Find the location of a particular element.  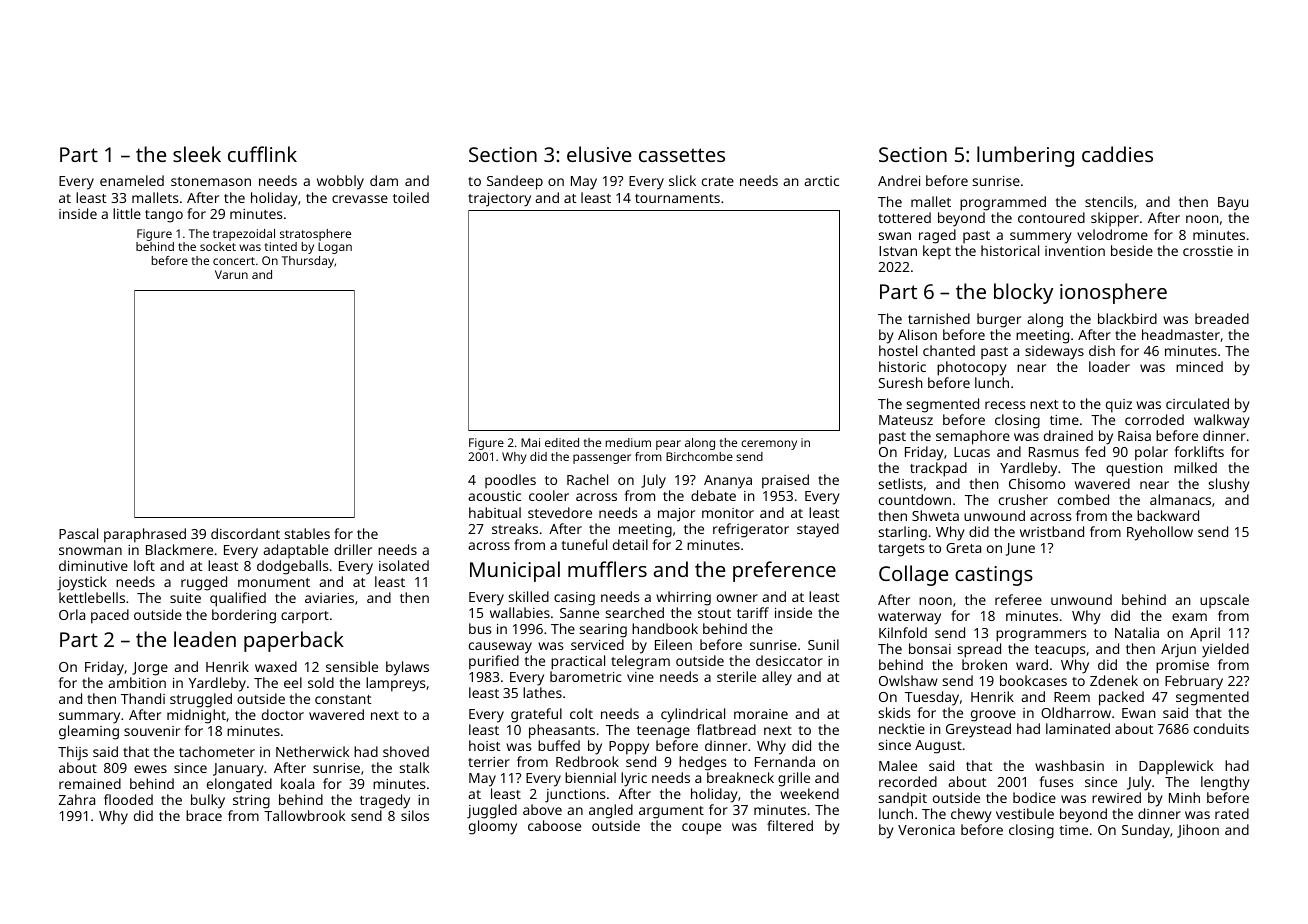

Alison is located at coordinates (917, 334).
